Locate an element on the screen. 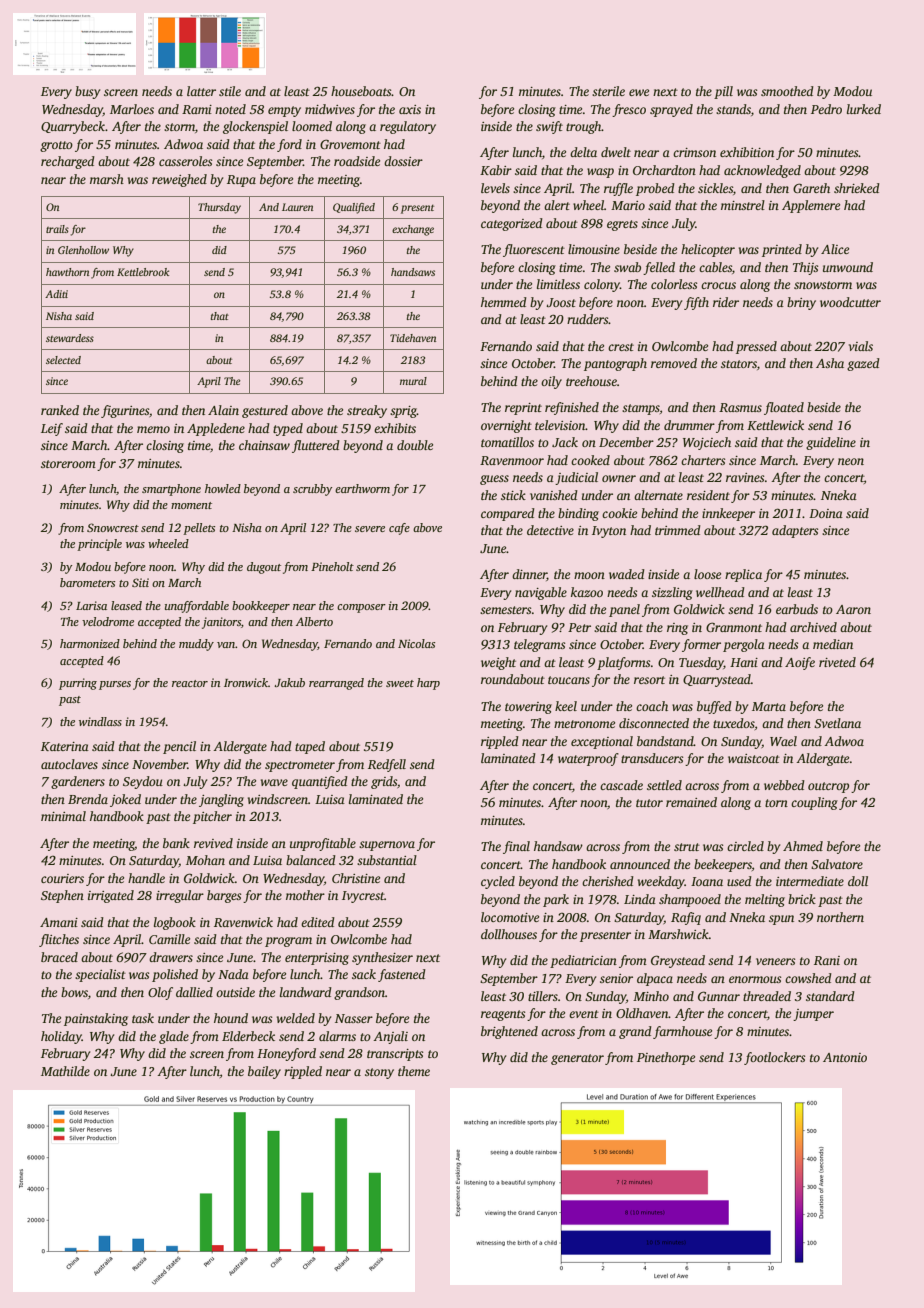  latter is located at coordinates (201, 91).
